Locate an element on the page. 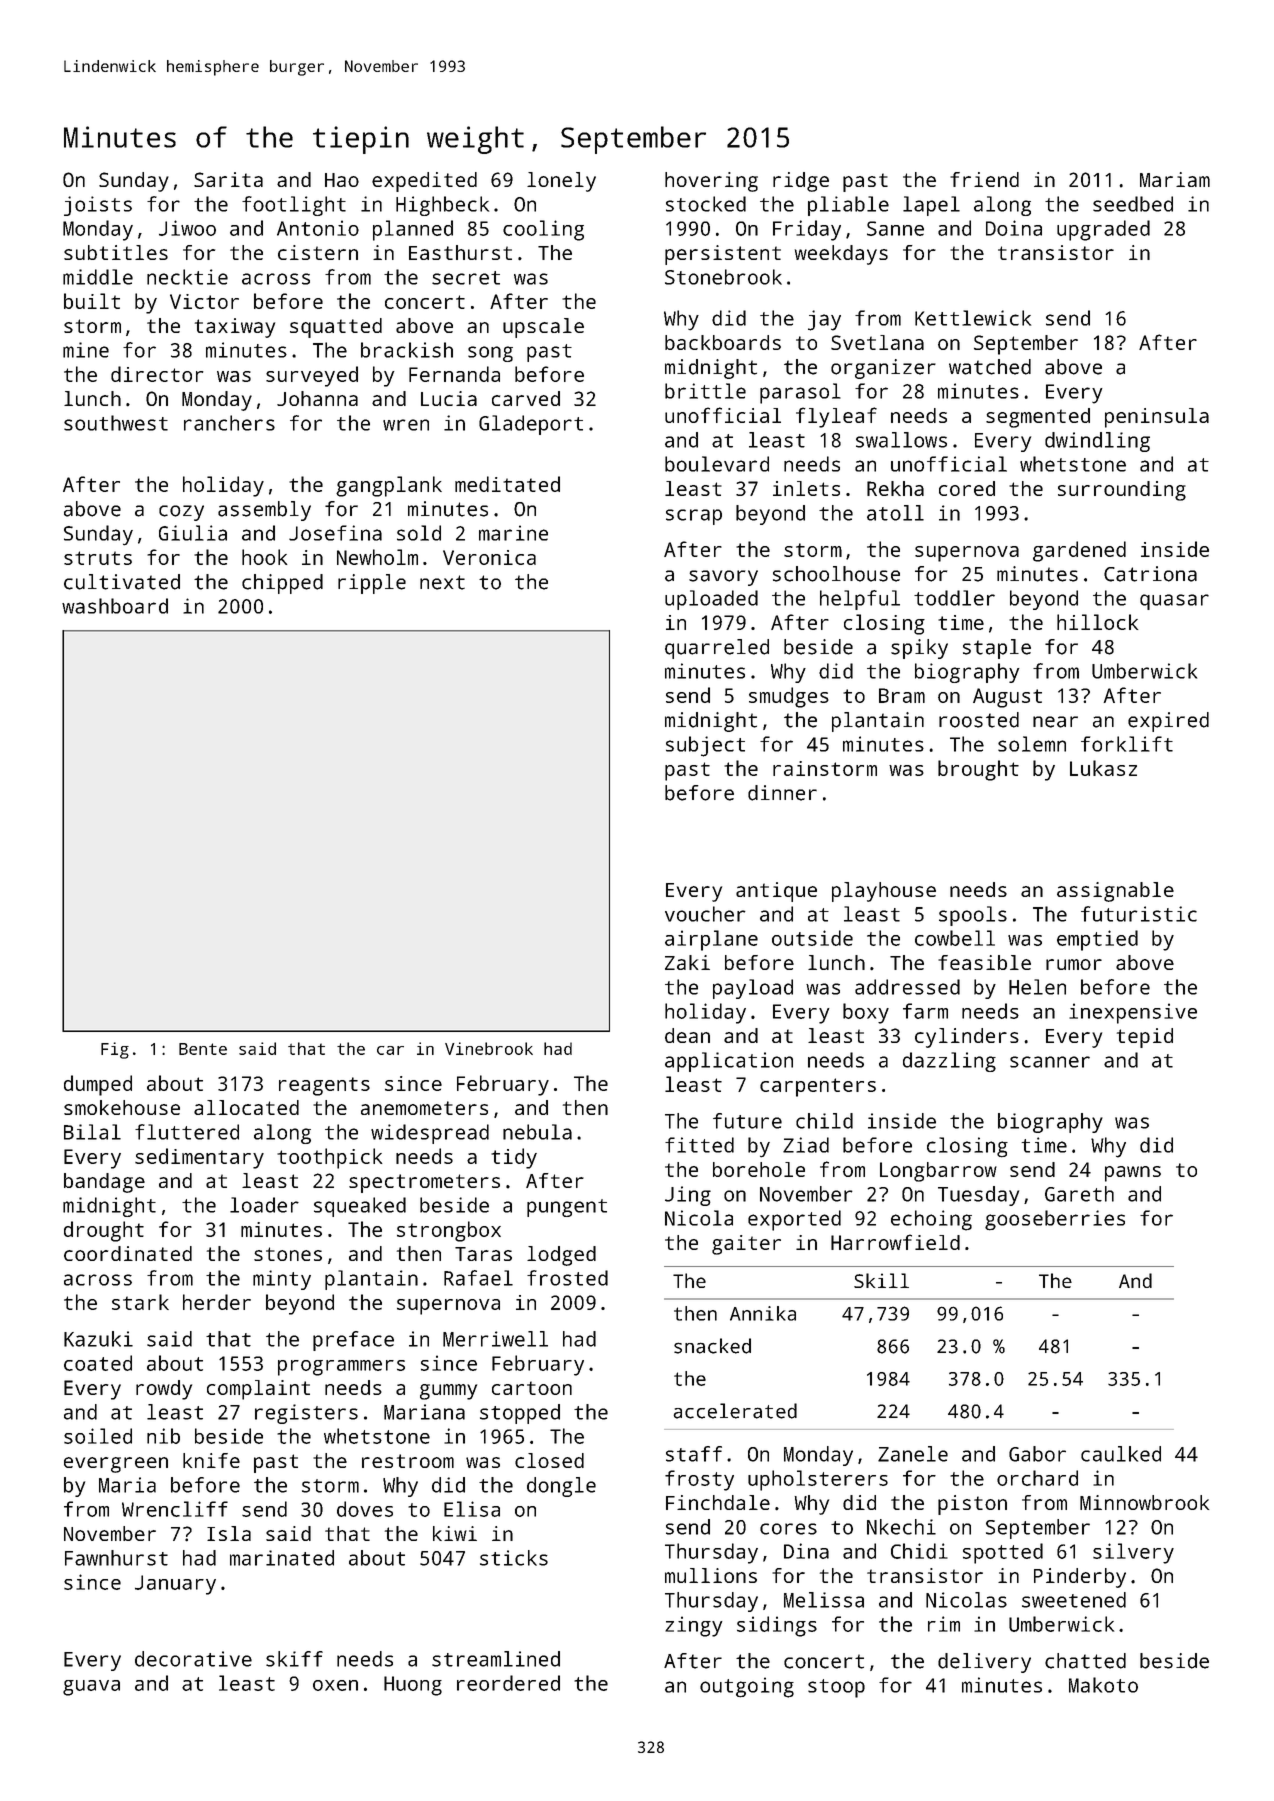 This document has height=1801, width=1274. gooseberries is located at coordinates (1055, 1220).
